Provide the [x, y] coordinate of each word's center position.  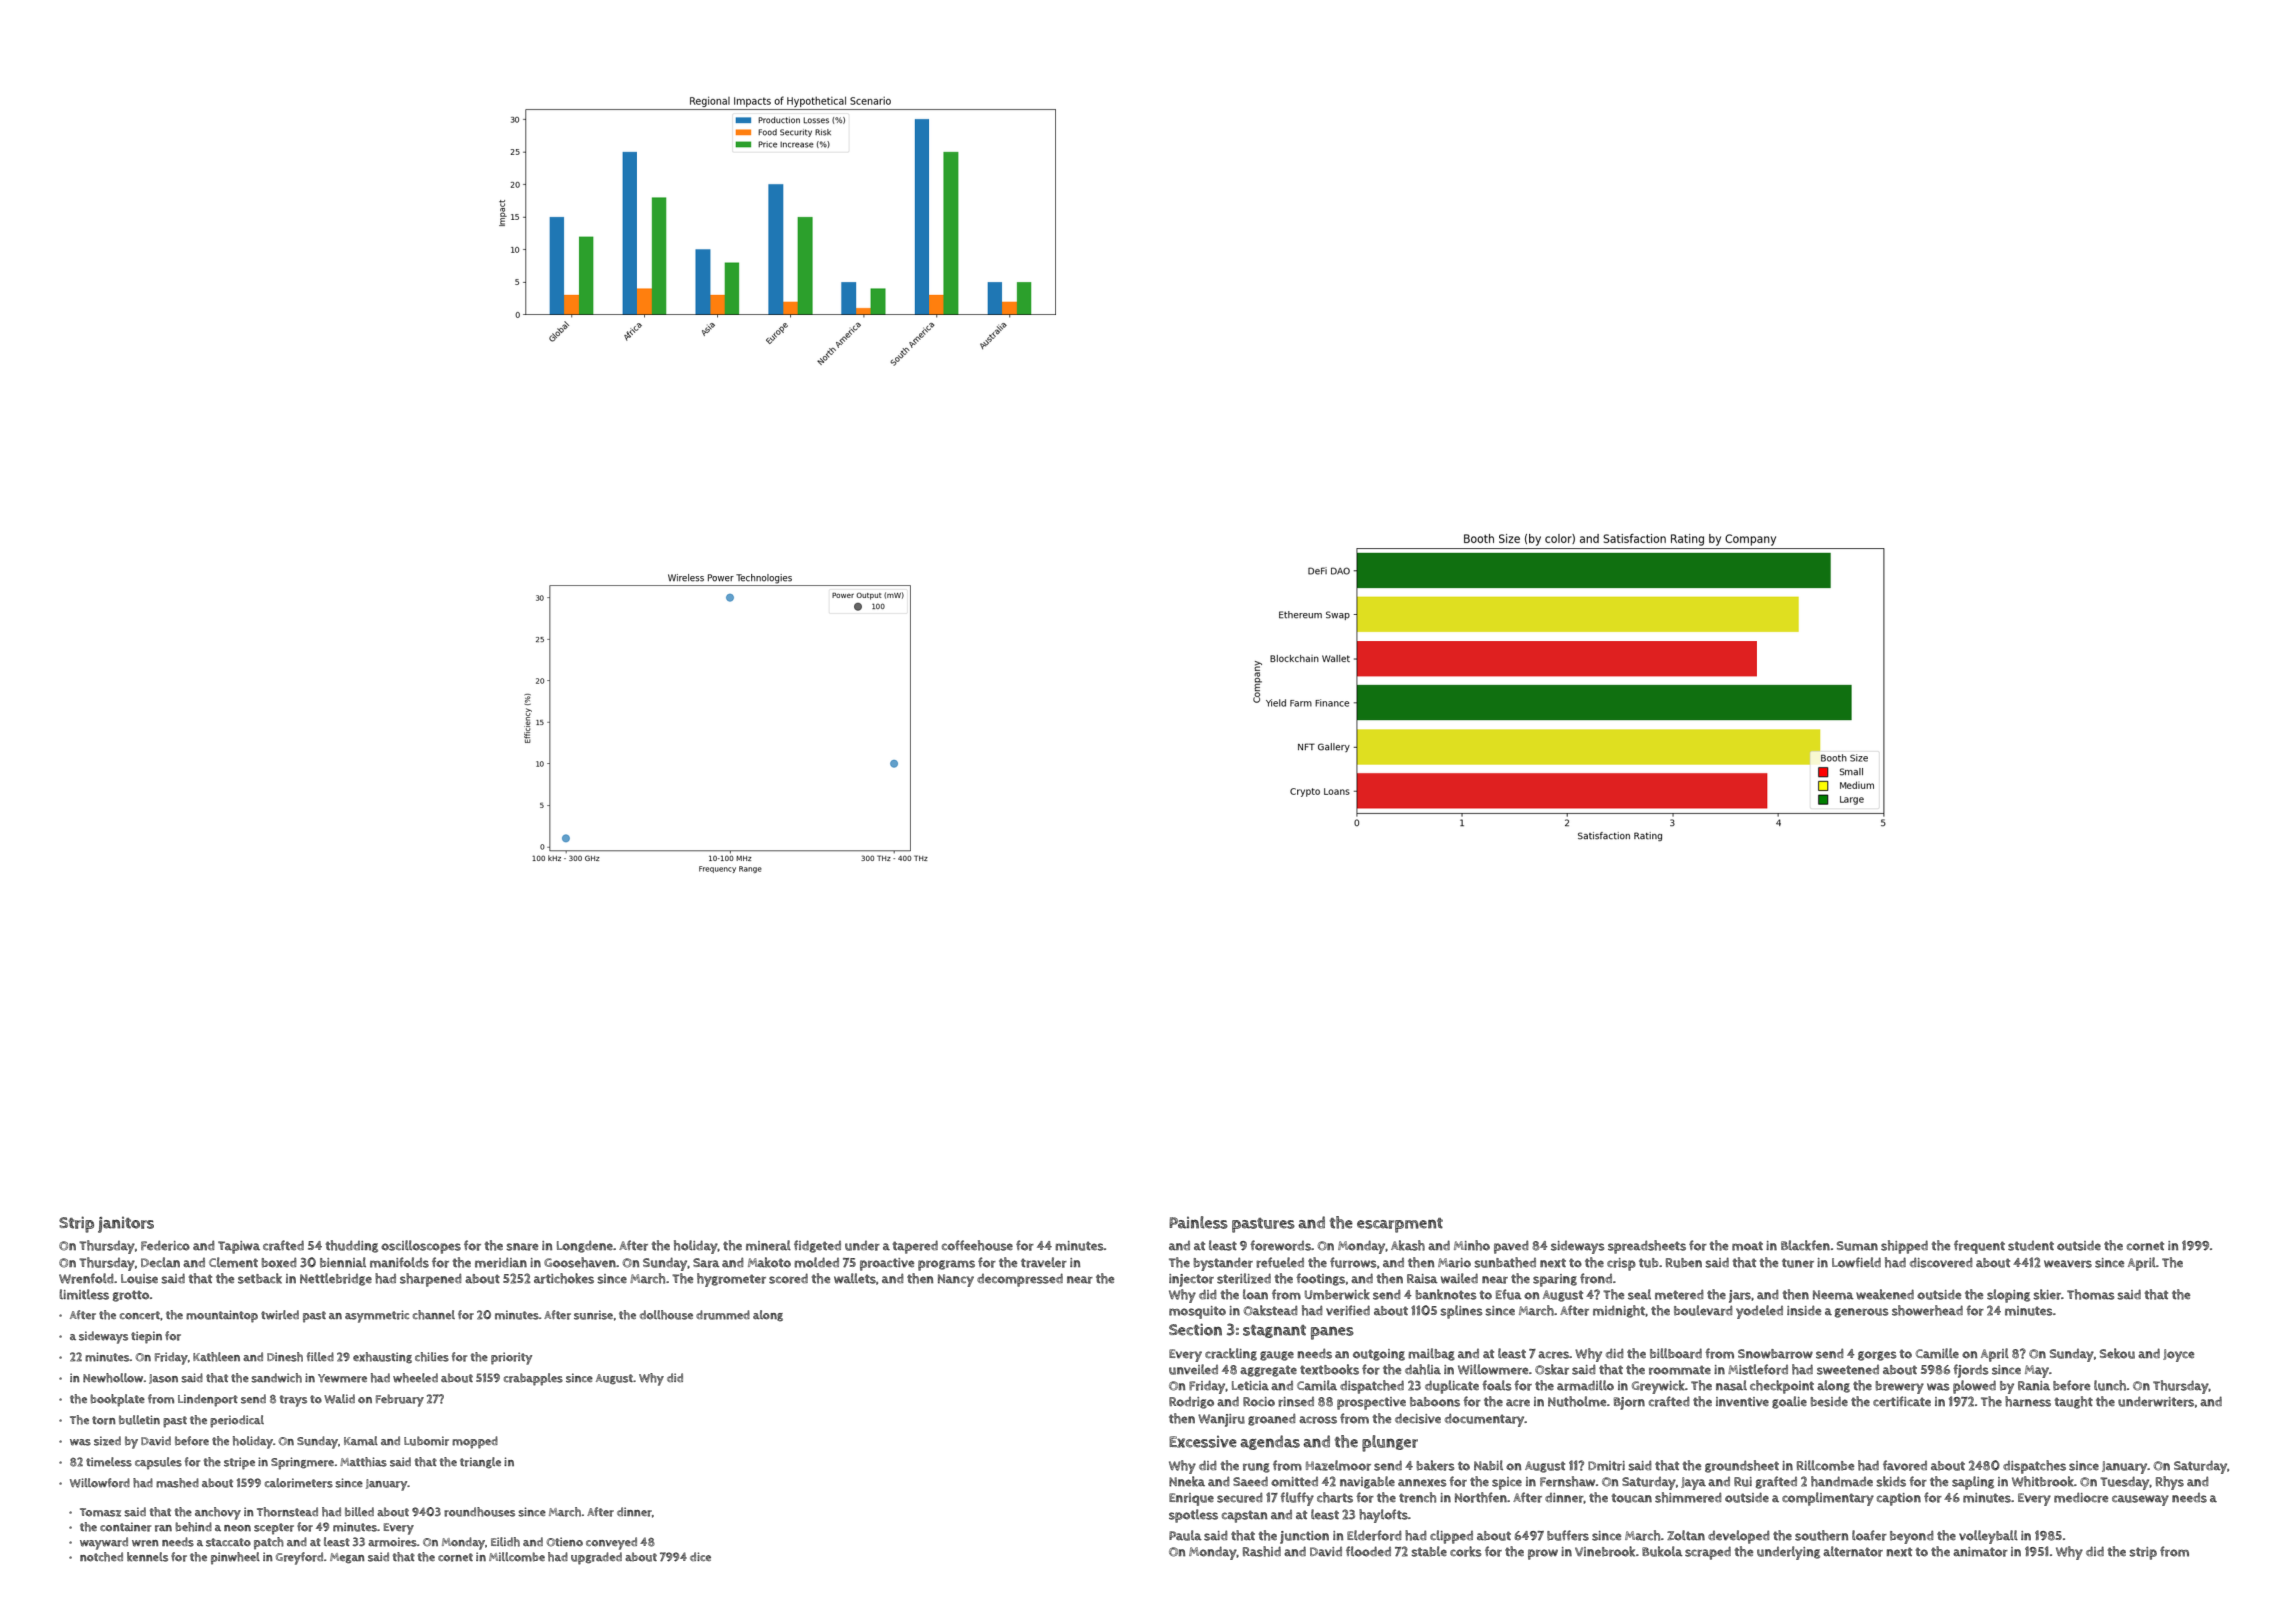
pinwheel [235, 1558]
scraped [1708, 1553]
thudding [352, 1246]
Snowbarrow [1775, 1354]
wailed [1459, 1278]
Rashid [1262, 1551]
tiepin [146, 1337]
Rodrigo [1191, 1403]
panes [1332, 1333]
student [2031, 1246]
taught [2074, 1402]
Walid [339, 1399]
